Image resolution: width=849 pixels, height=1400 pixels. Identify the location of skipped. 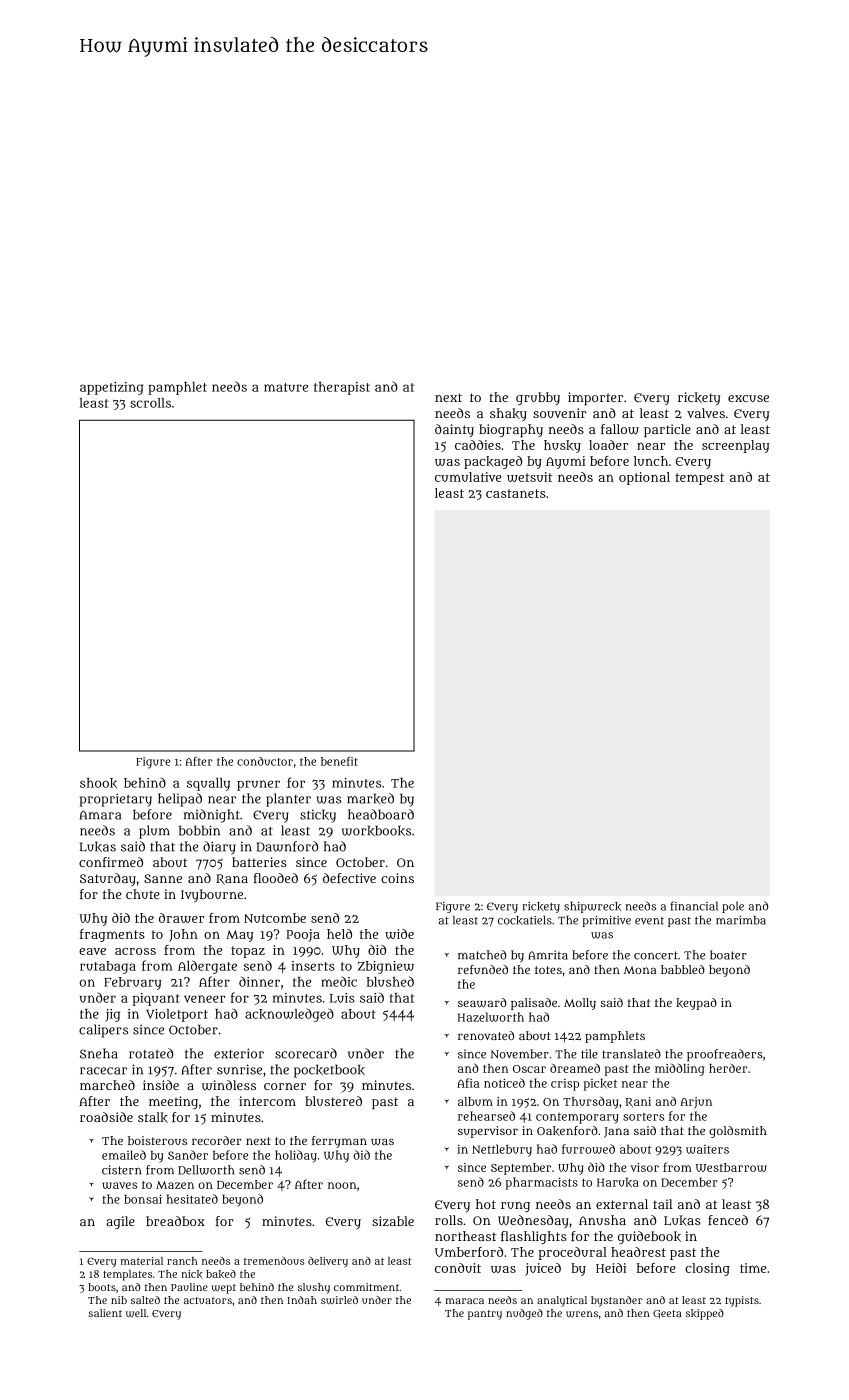
(705, 1314).
